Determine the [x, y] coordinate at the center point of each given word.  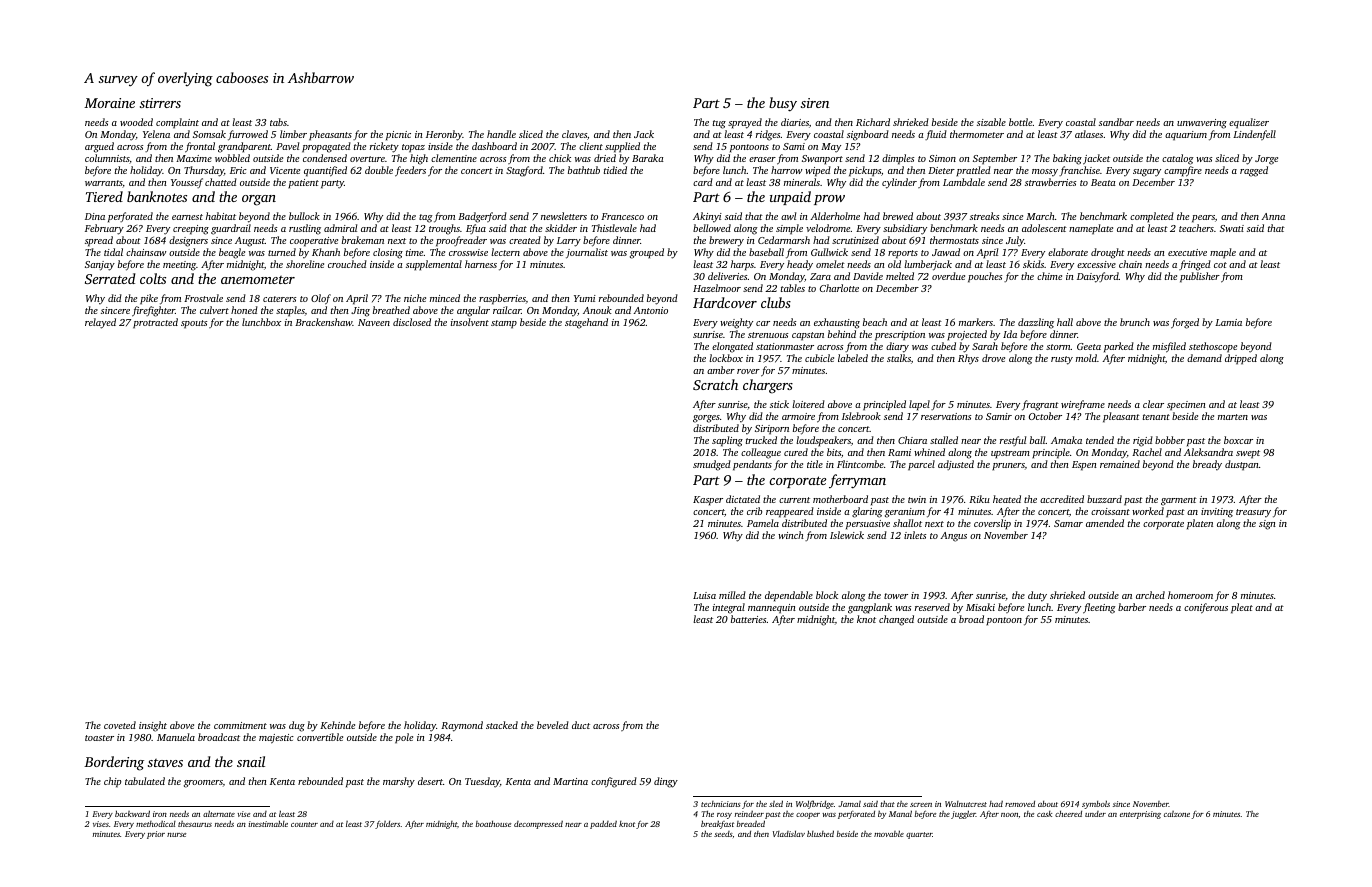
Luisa [704, 595]
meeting [179, 266]
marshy [399, 782]
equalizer [1249, 123]
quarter [919, 835]
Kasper [708, 501]
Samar [1068, 523]
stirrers [160, 103]
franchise [1079, 171]
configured [614, 782]
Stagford [524, 171]
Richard [873, 122]
